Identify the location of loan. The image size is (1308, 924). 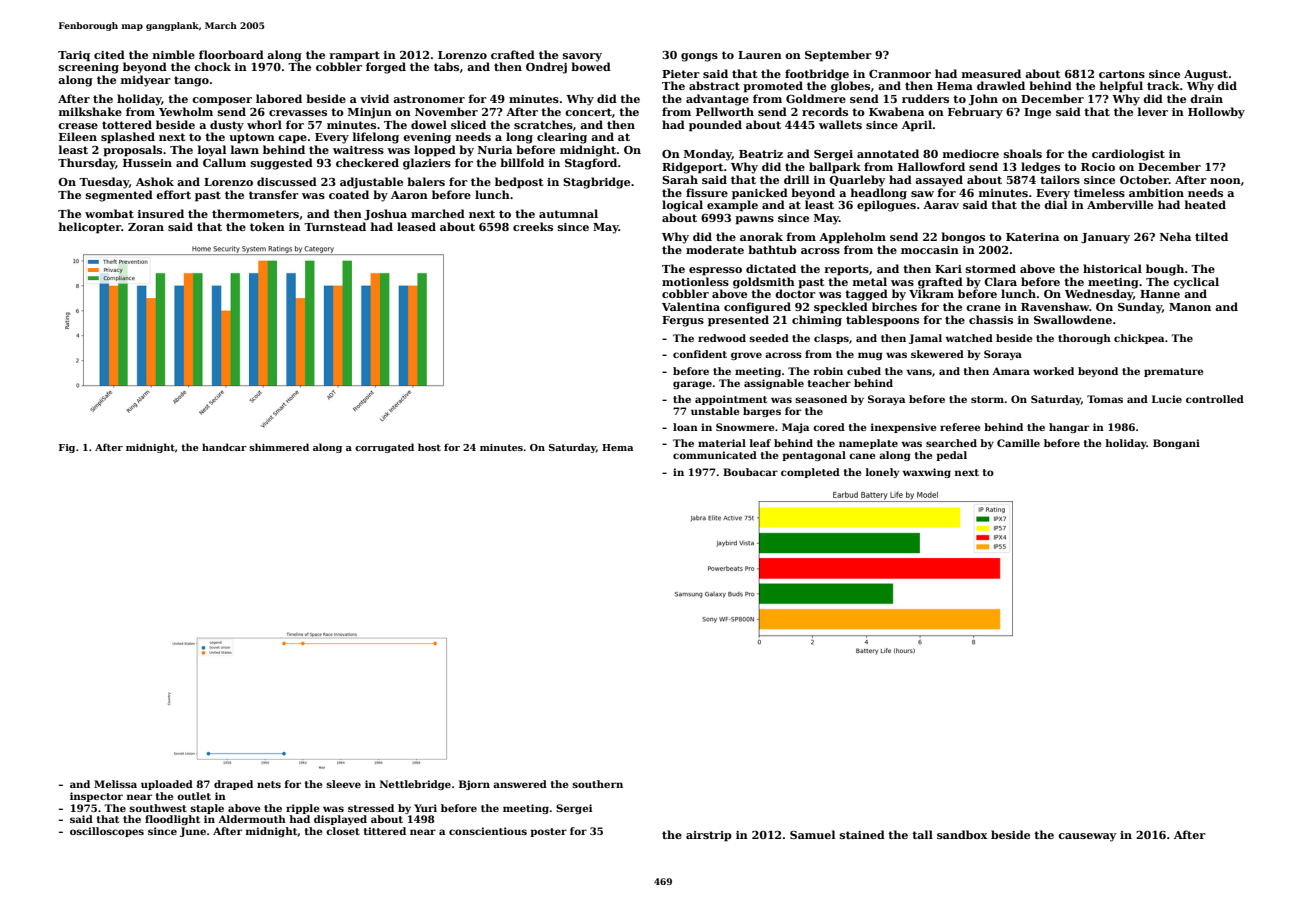
(685, 427).
